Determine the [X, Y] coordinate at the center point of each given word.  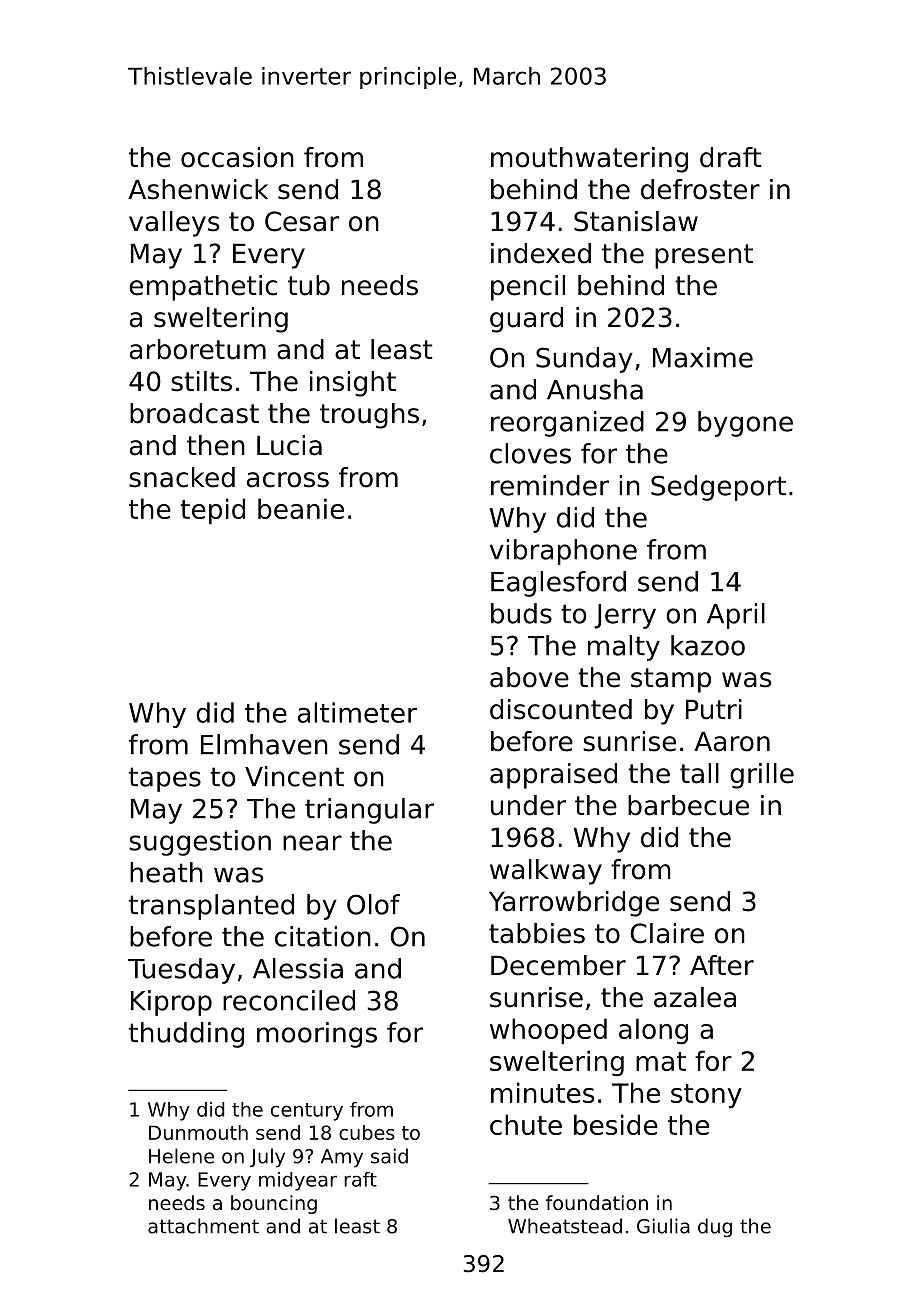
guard [526, 320]
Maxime [703, 357]
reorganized [567, 424]
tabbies [537, 933]
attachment [203, 1226]
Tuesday [181, 971]
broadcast [194, 413]
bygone [745, 424]
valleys [174, 224]
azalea [695, 997]
